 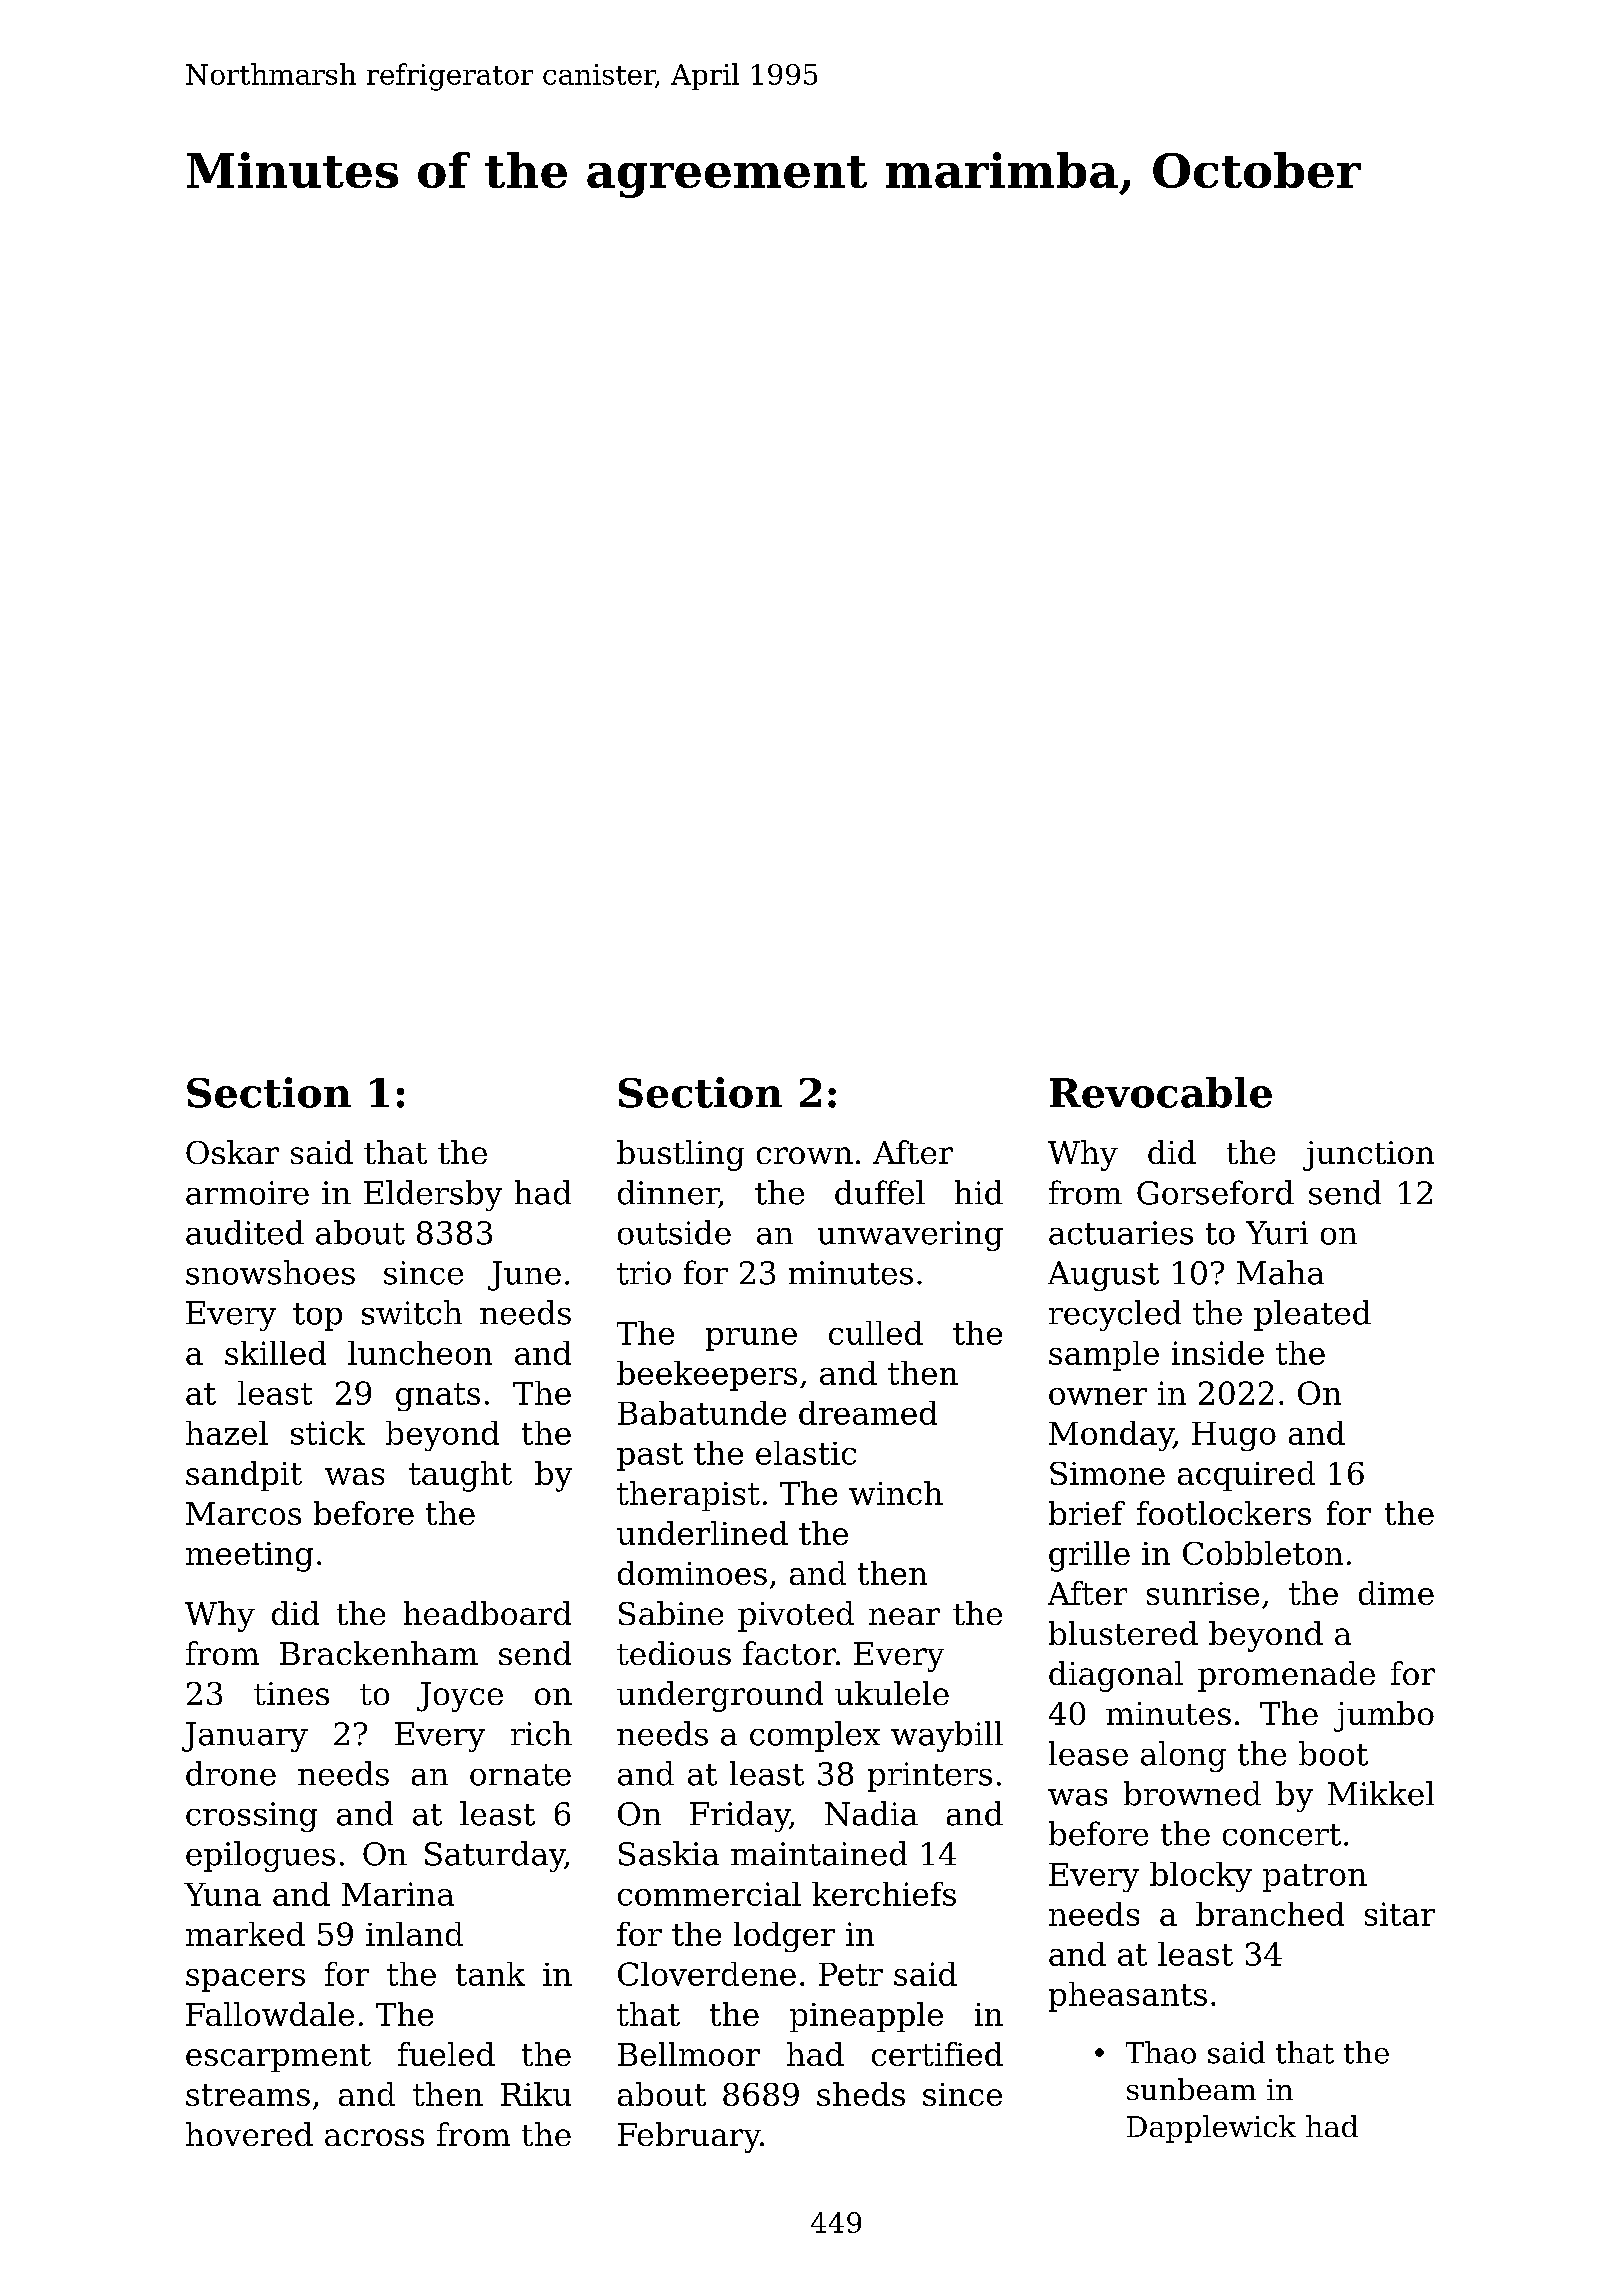 What do you see at coordinates (249, 2134) in the image?
I see `hovered` at bounding box center [249, 2134].
